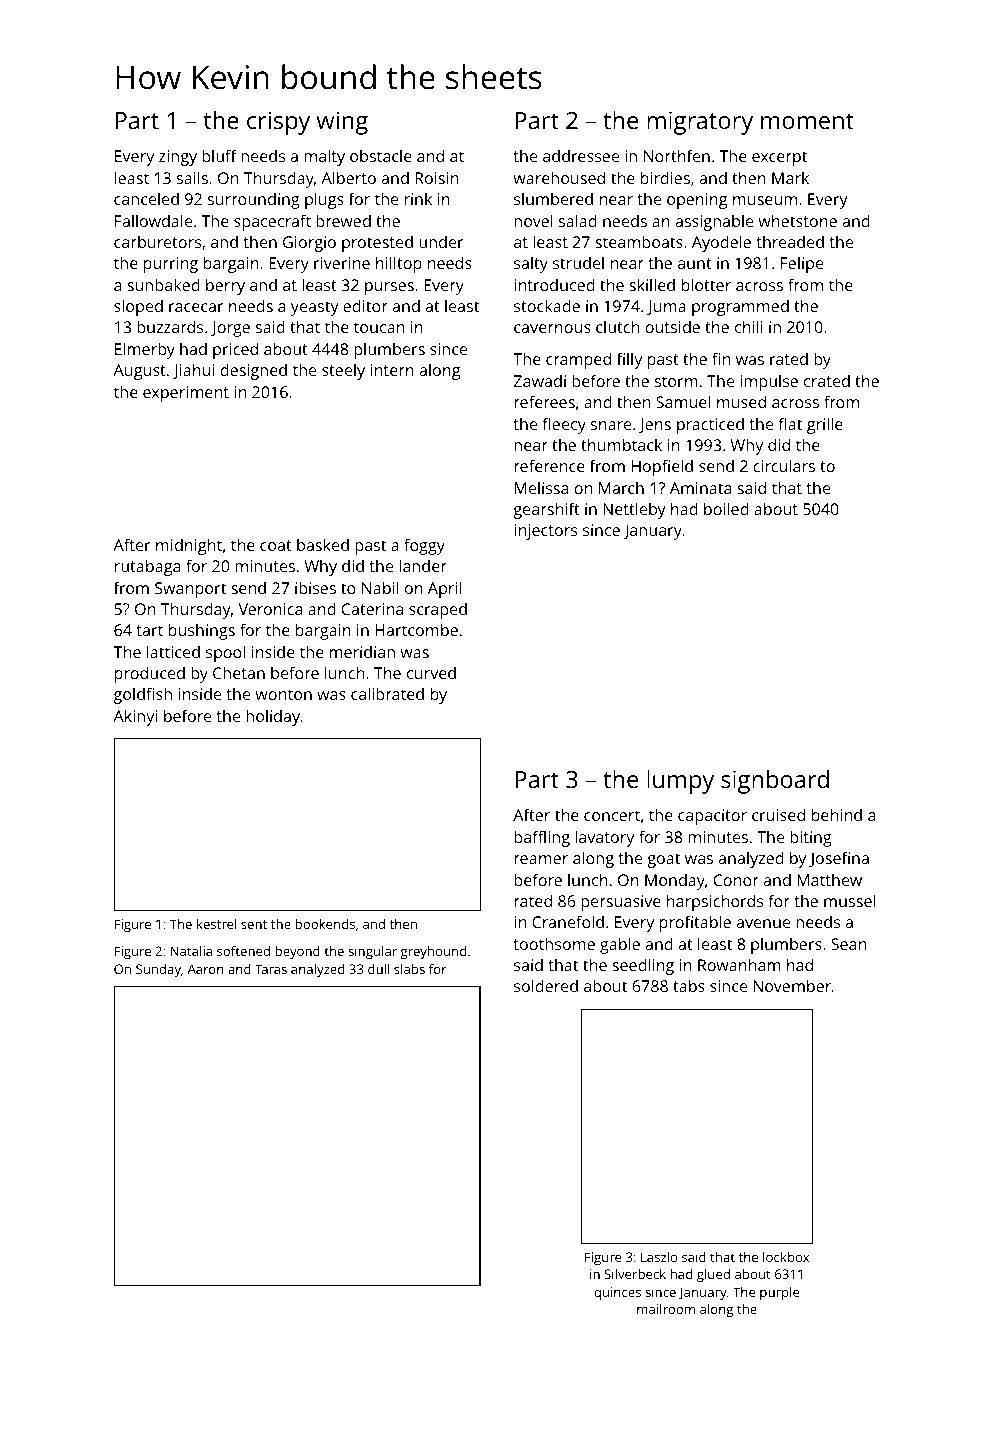 The image size is (994, 1440). I want to click on programmed, so click(740, 308).
